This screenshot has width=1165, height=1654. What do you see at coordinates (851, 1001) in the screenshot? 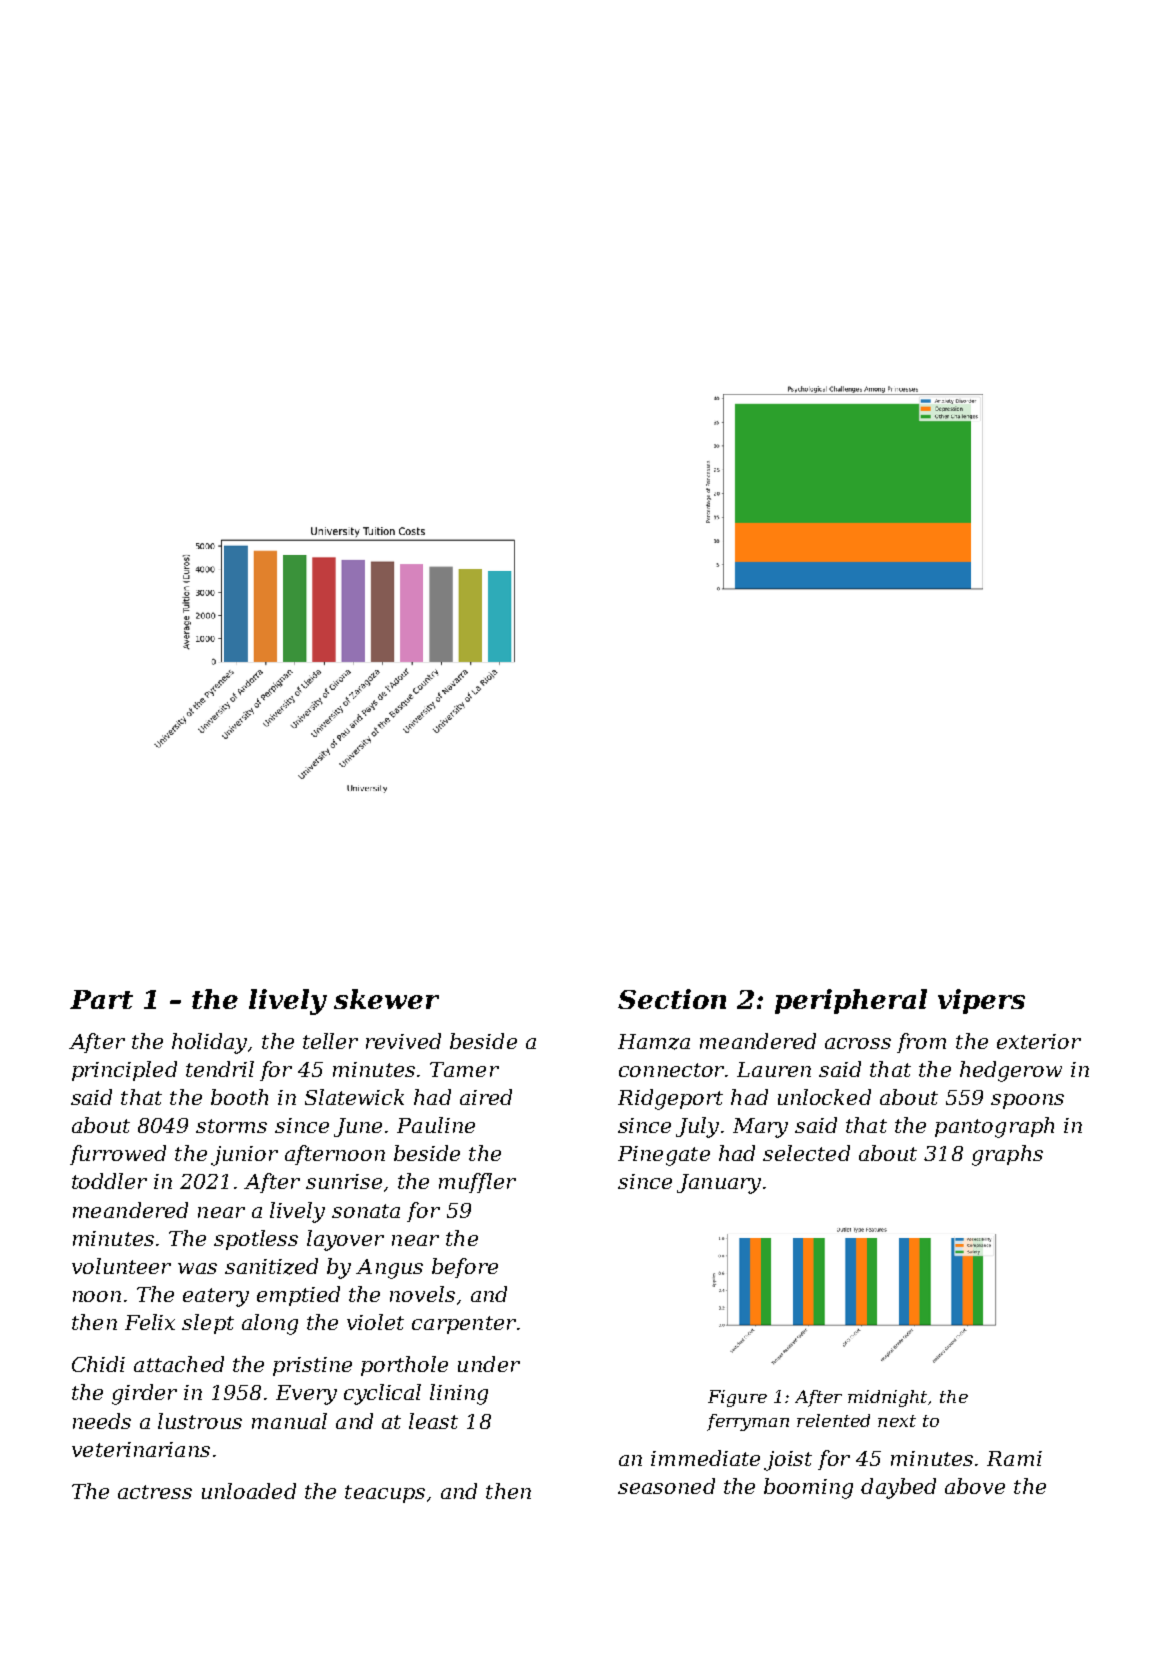
I see `peripheral` at bounding box center [851, 1001].
